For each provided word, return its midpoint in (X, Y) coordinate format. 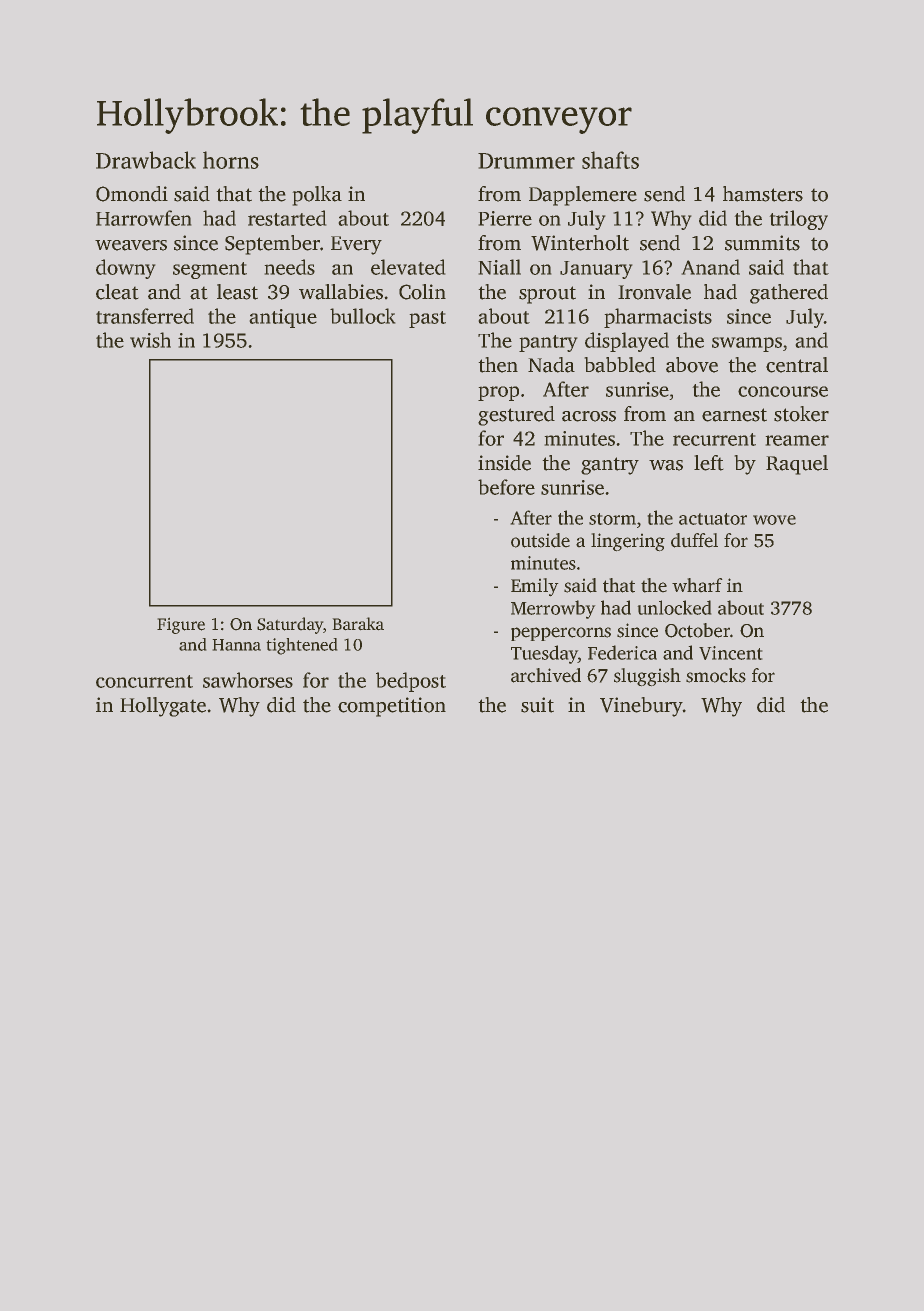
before (506, 487)
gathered (789, 294)
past (427, 319)
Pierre (505, 218)
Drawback (146, 160)
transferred (145, 316)
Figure (181, 625)
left (709, 463)
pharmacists (658, 318)
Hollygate (163, 707)
